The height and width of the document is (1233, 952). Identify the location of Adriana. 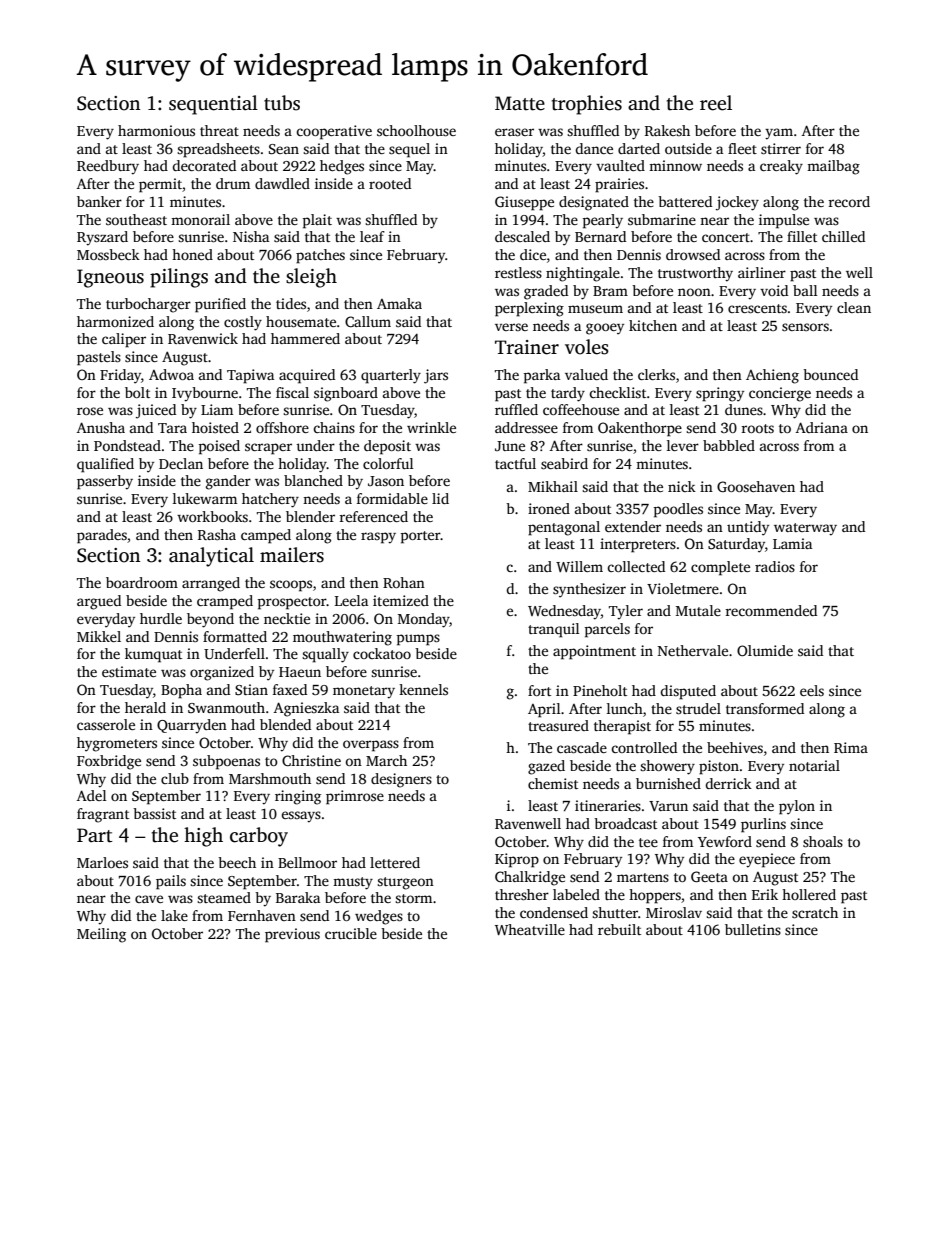
(822, 427).
